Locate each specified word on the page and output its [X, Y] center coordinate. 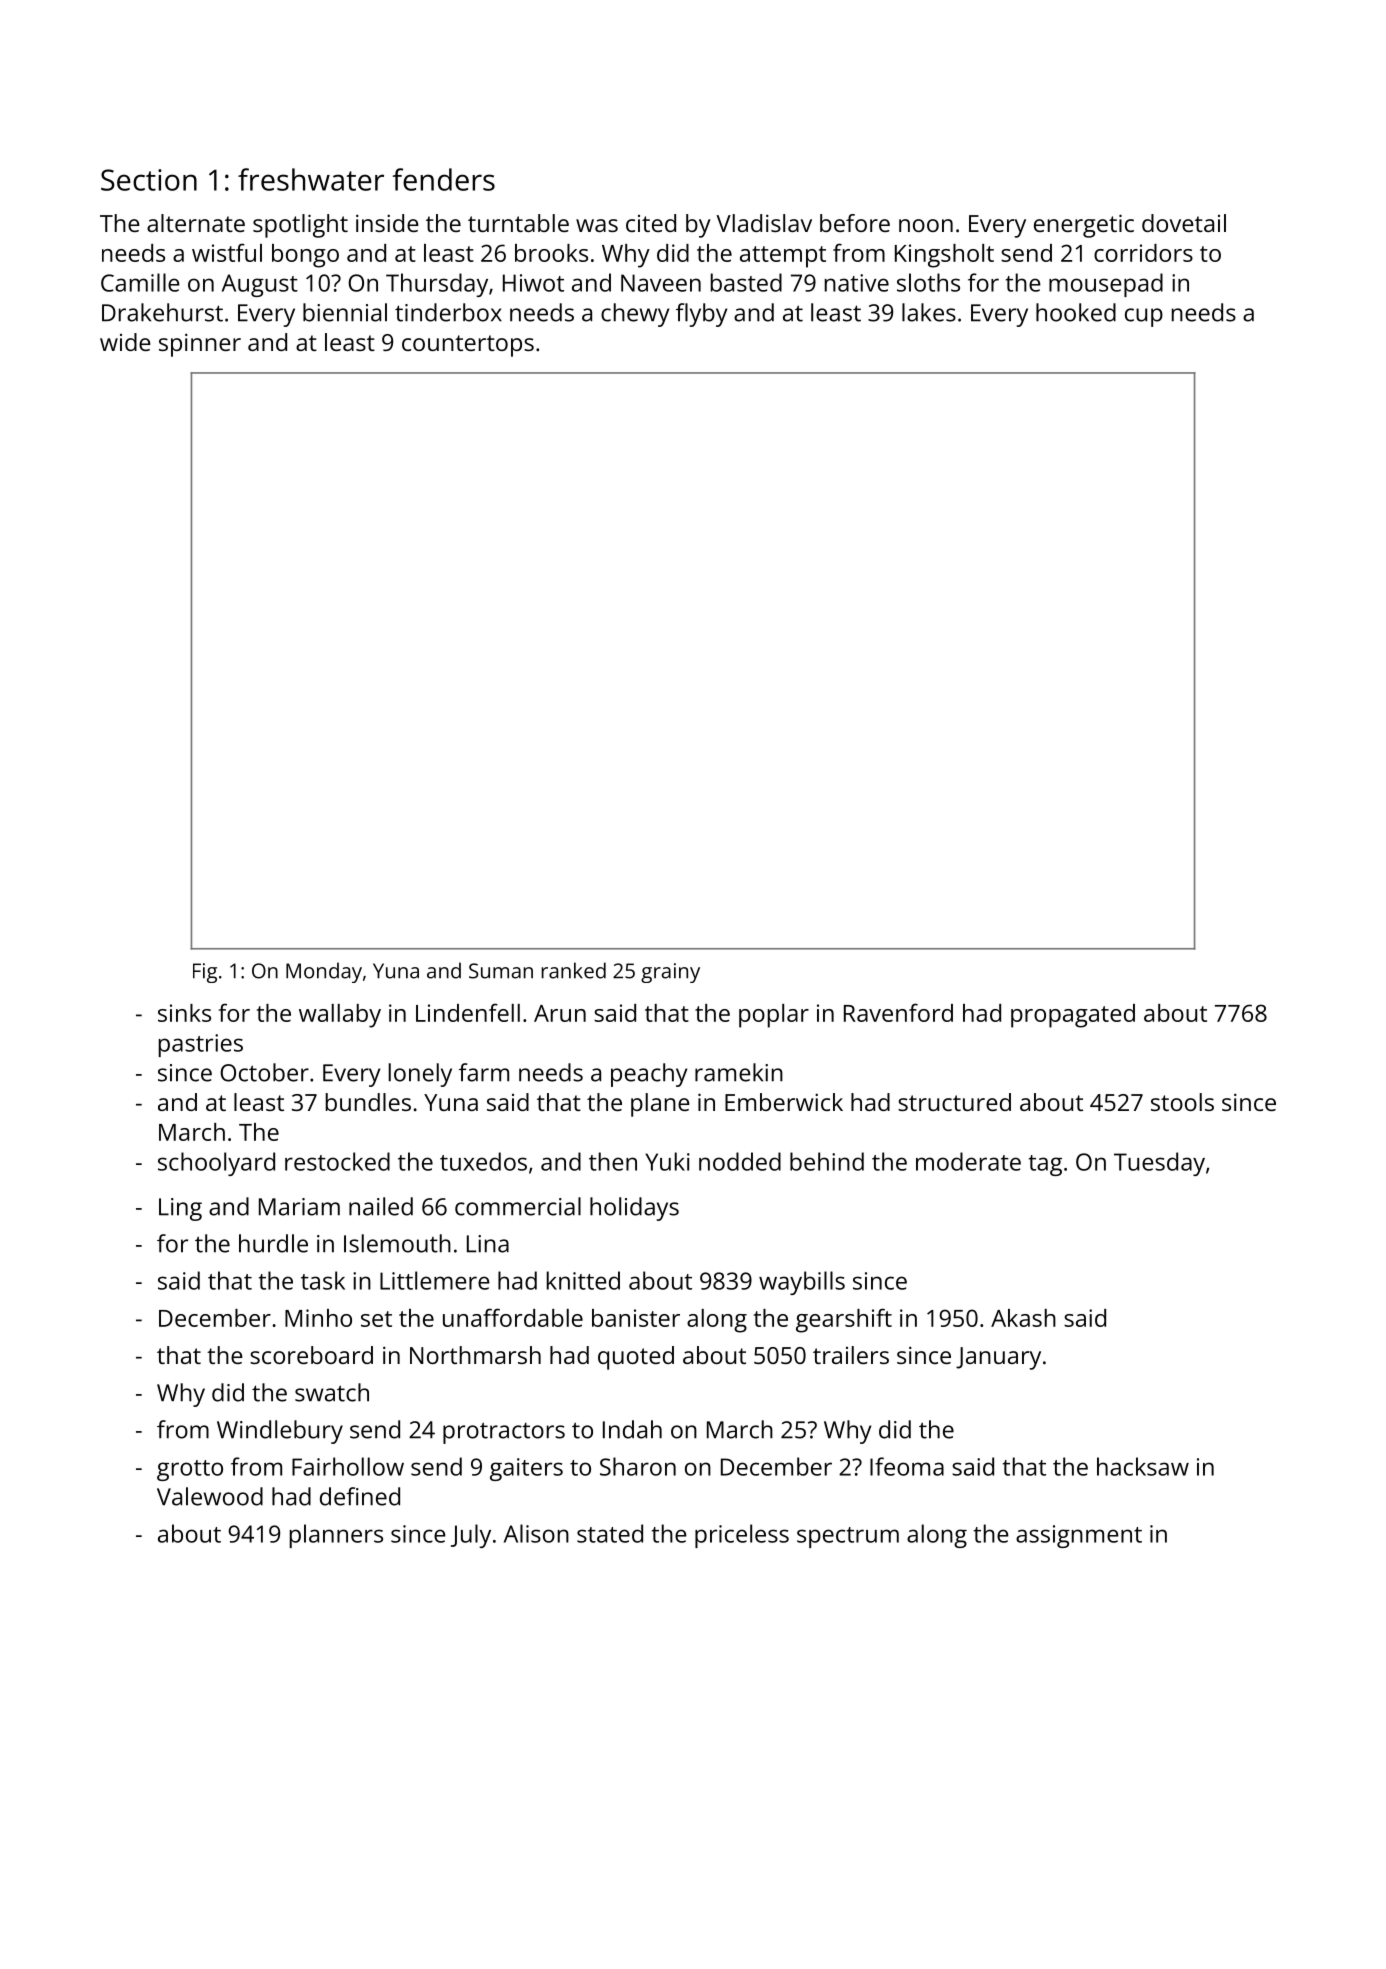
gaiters [526, 1469]
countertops [468, 346]
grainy [670, 973]
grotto [190, 1470]
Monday [324, 972]
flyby [701, 315]
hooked [1076, 312]
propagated [1073, 1016]
